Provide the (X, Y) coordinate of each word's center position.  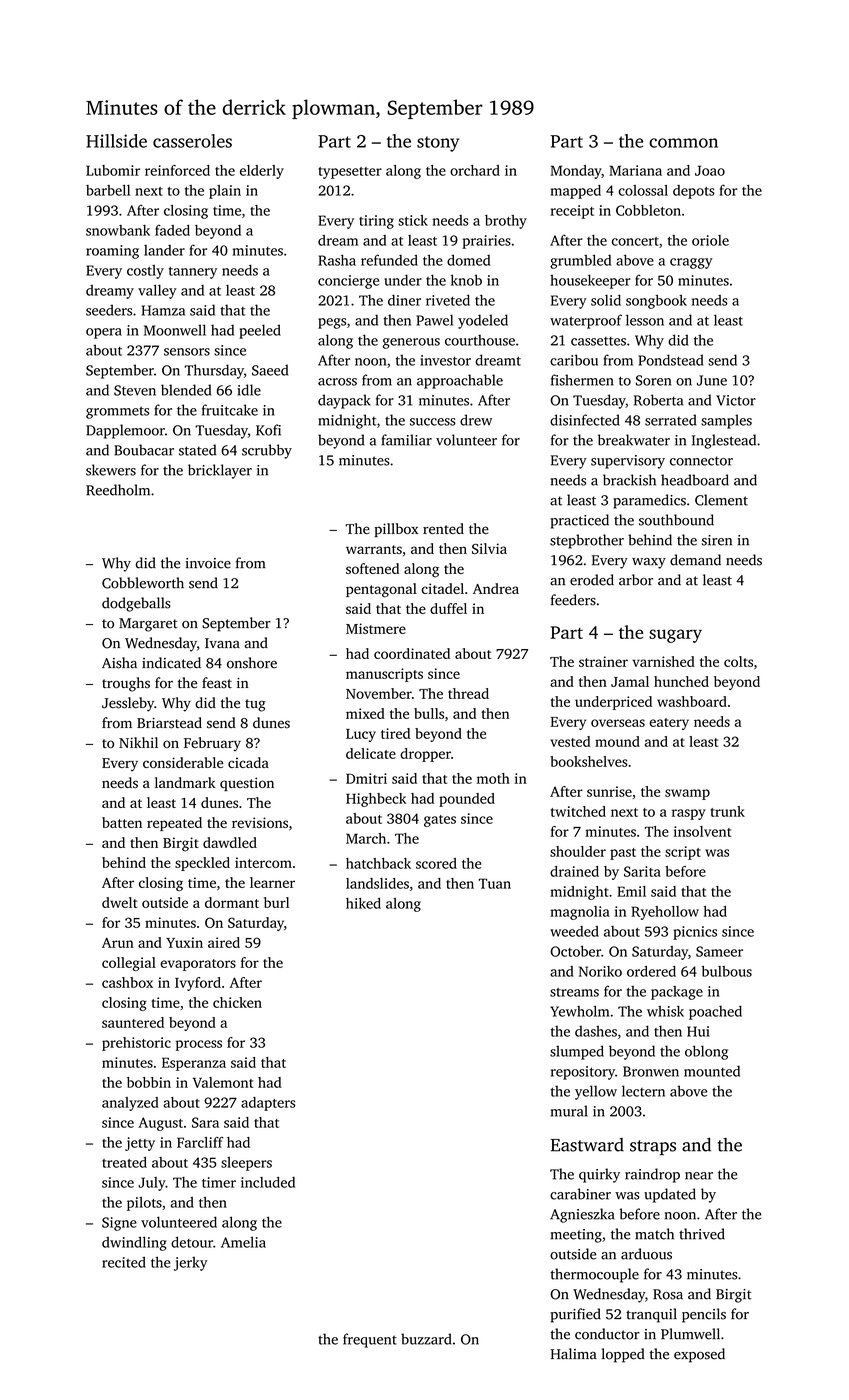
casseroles (192, 141)
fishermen (582, 380)
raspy (689, 814)
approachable (460, 381)
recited (124, 1262)
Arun (118, 942)
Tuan (495, 883)
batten (122, 822)
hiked (363, 903)
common (683, 143)
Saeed (270, 370)
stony (438, 144)
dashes (596, 1031)
